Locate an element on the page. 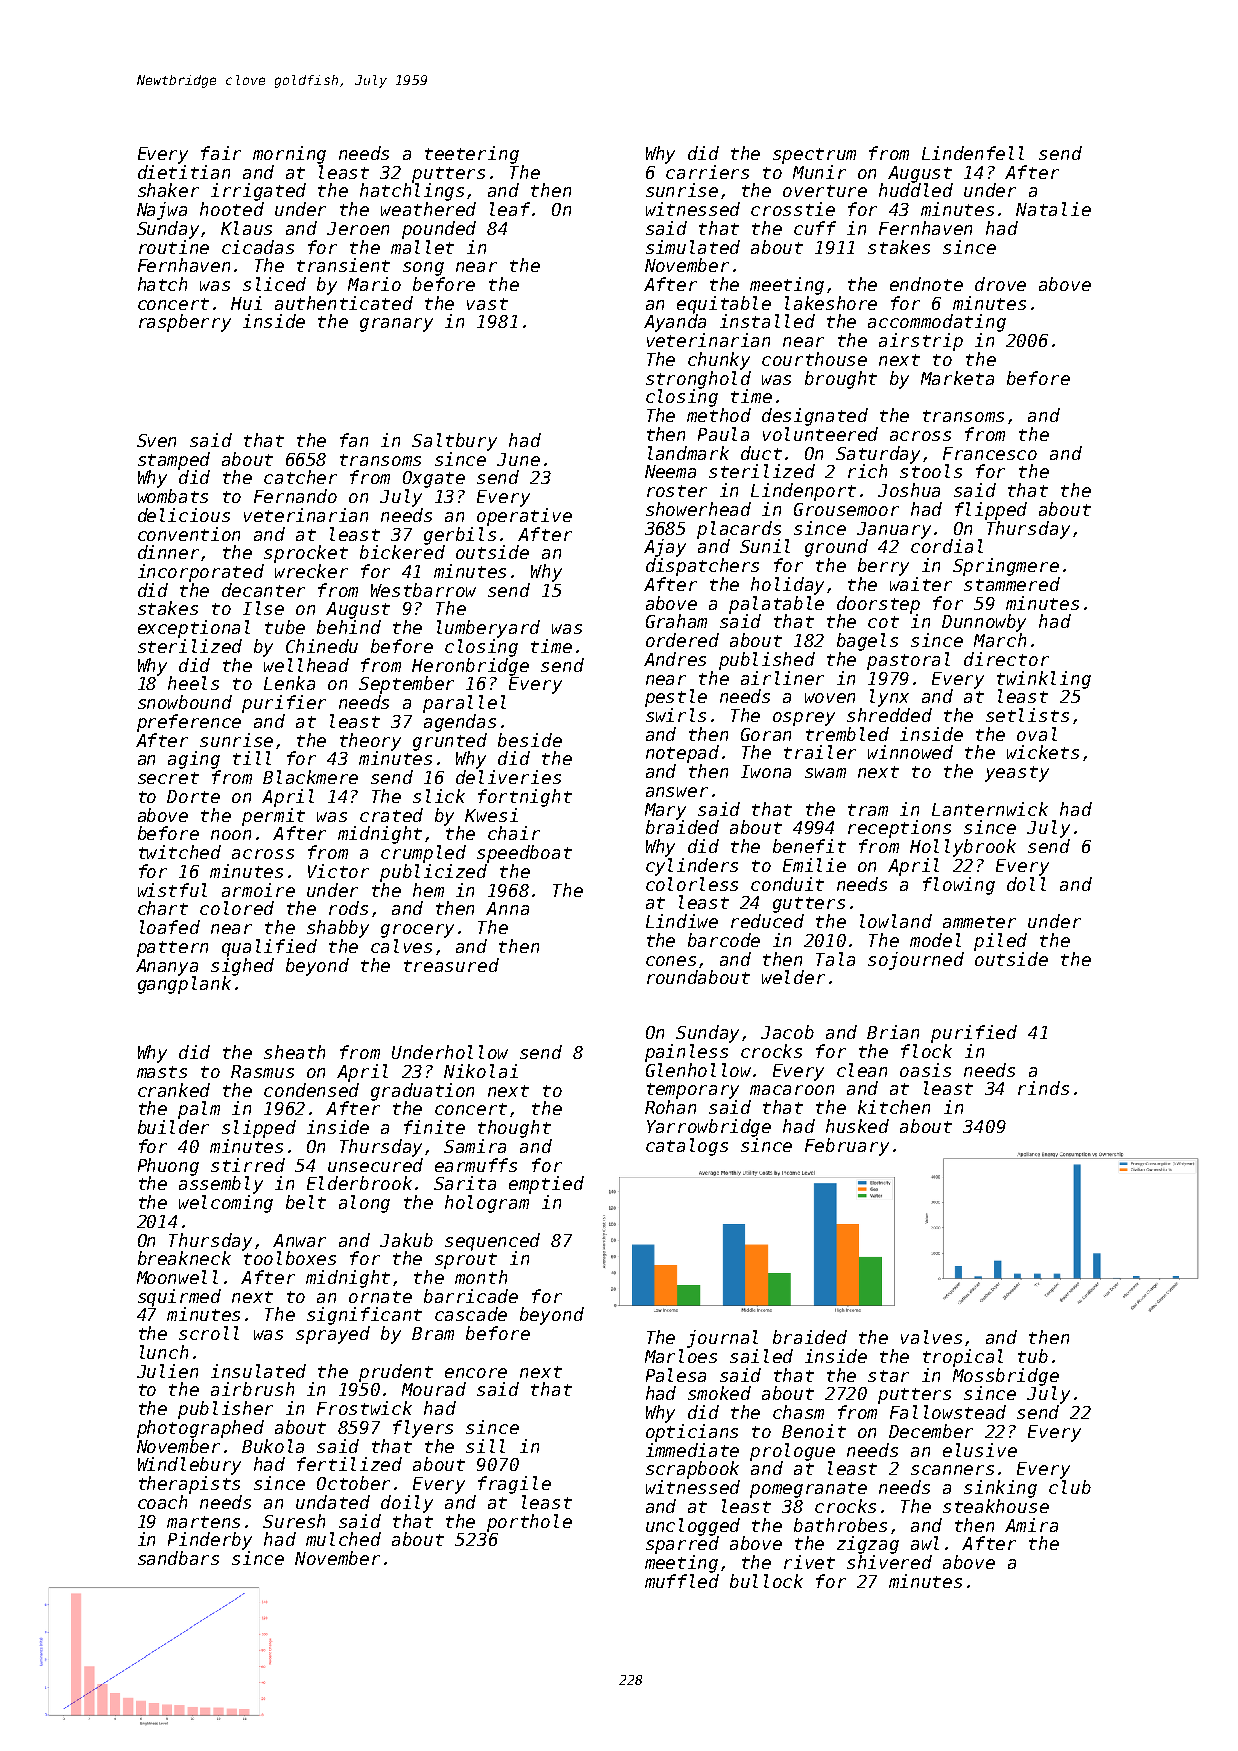 The width and height of the document is (1238, 1751). operative is located at coordinates (524, 517).
